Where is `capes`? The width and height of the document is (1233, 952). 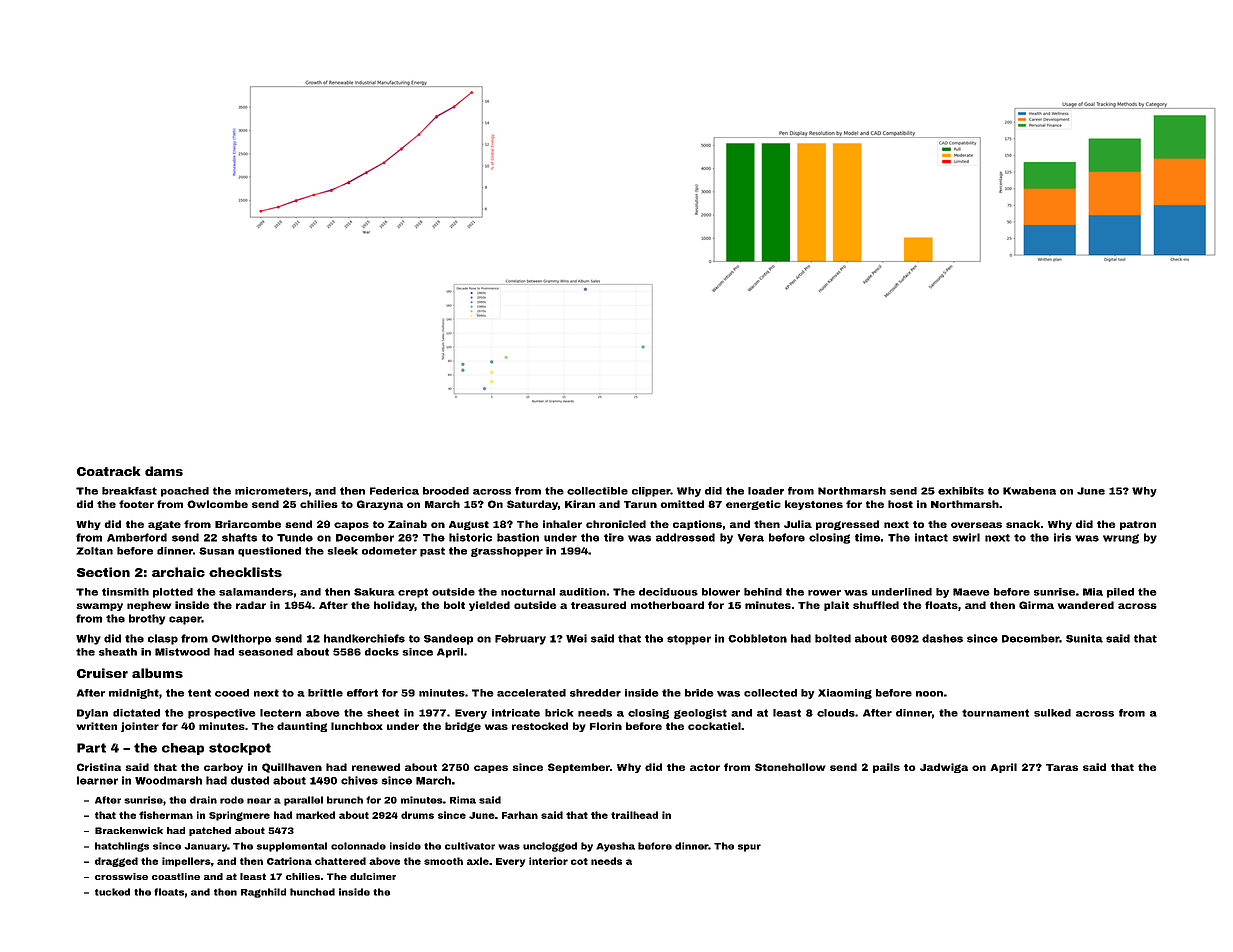 capes is located at coordinates (491, 769).
